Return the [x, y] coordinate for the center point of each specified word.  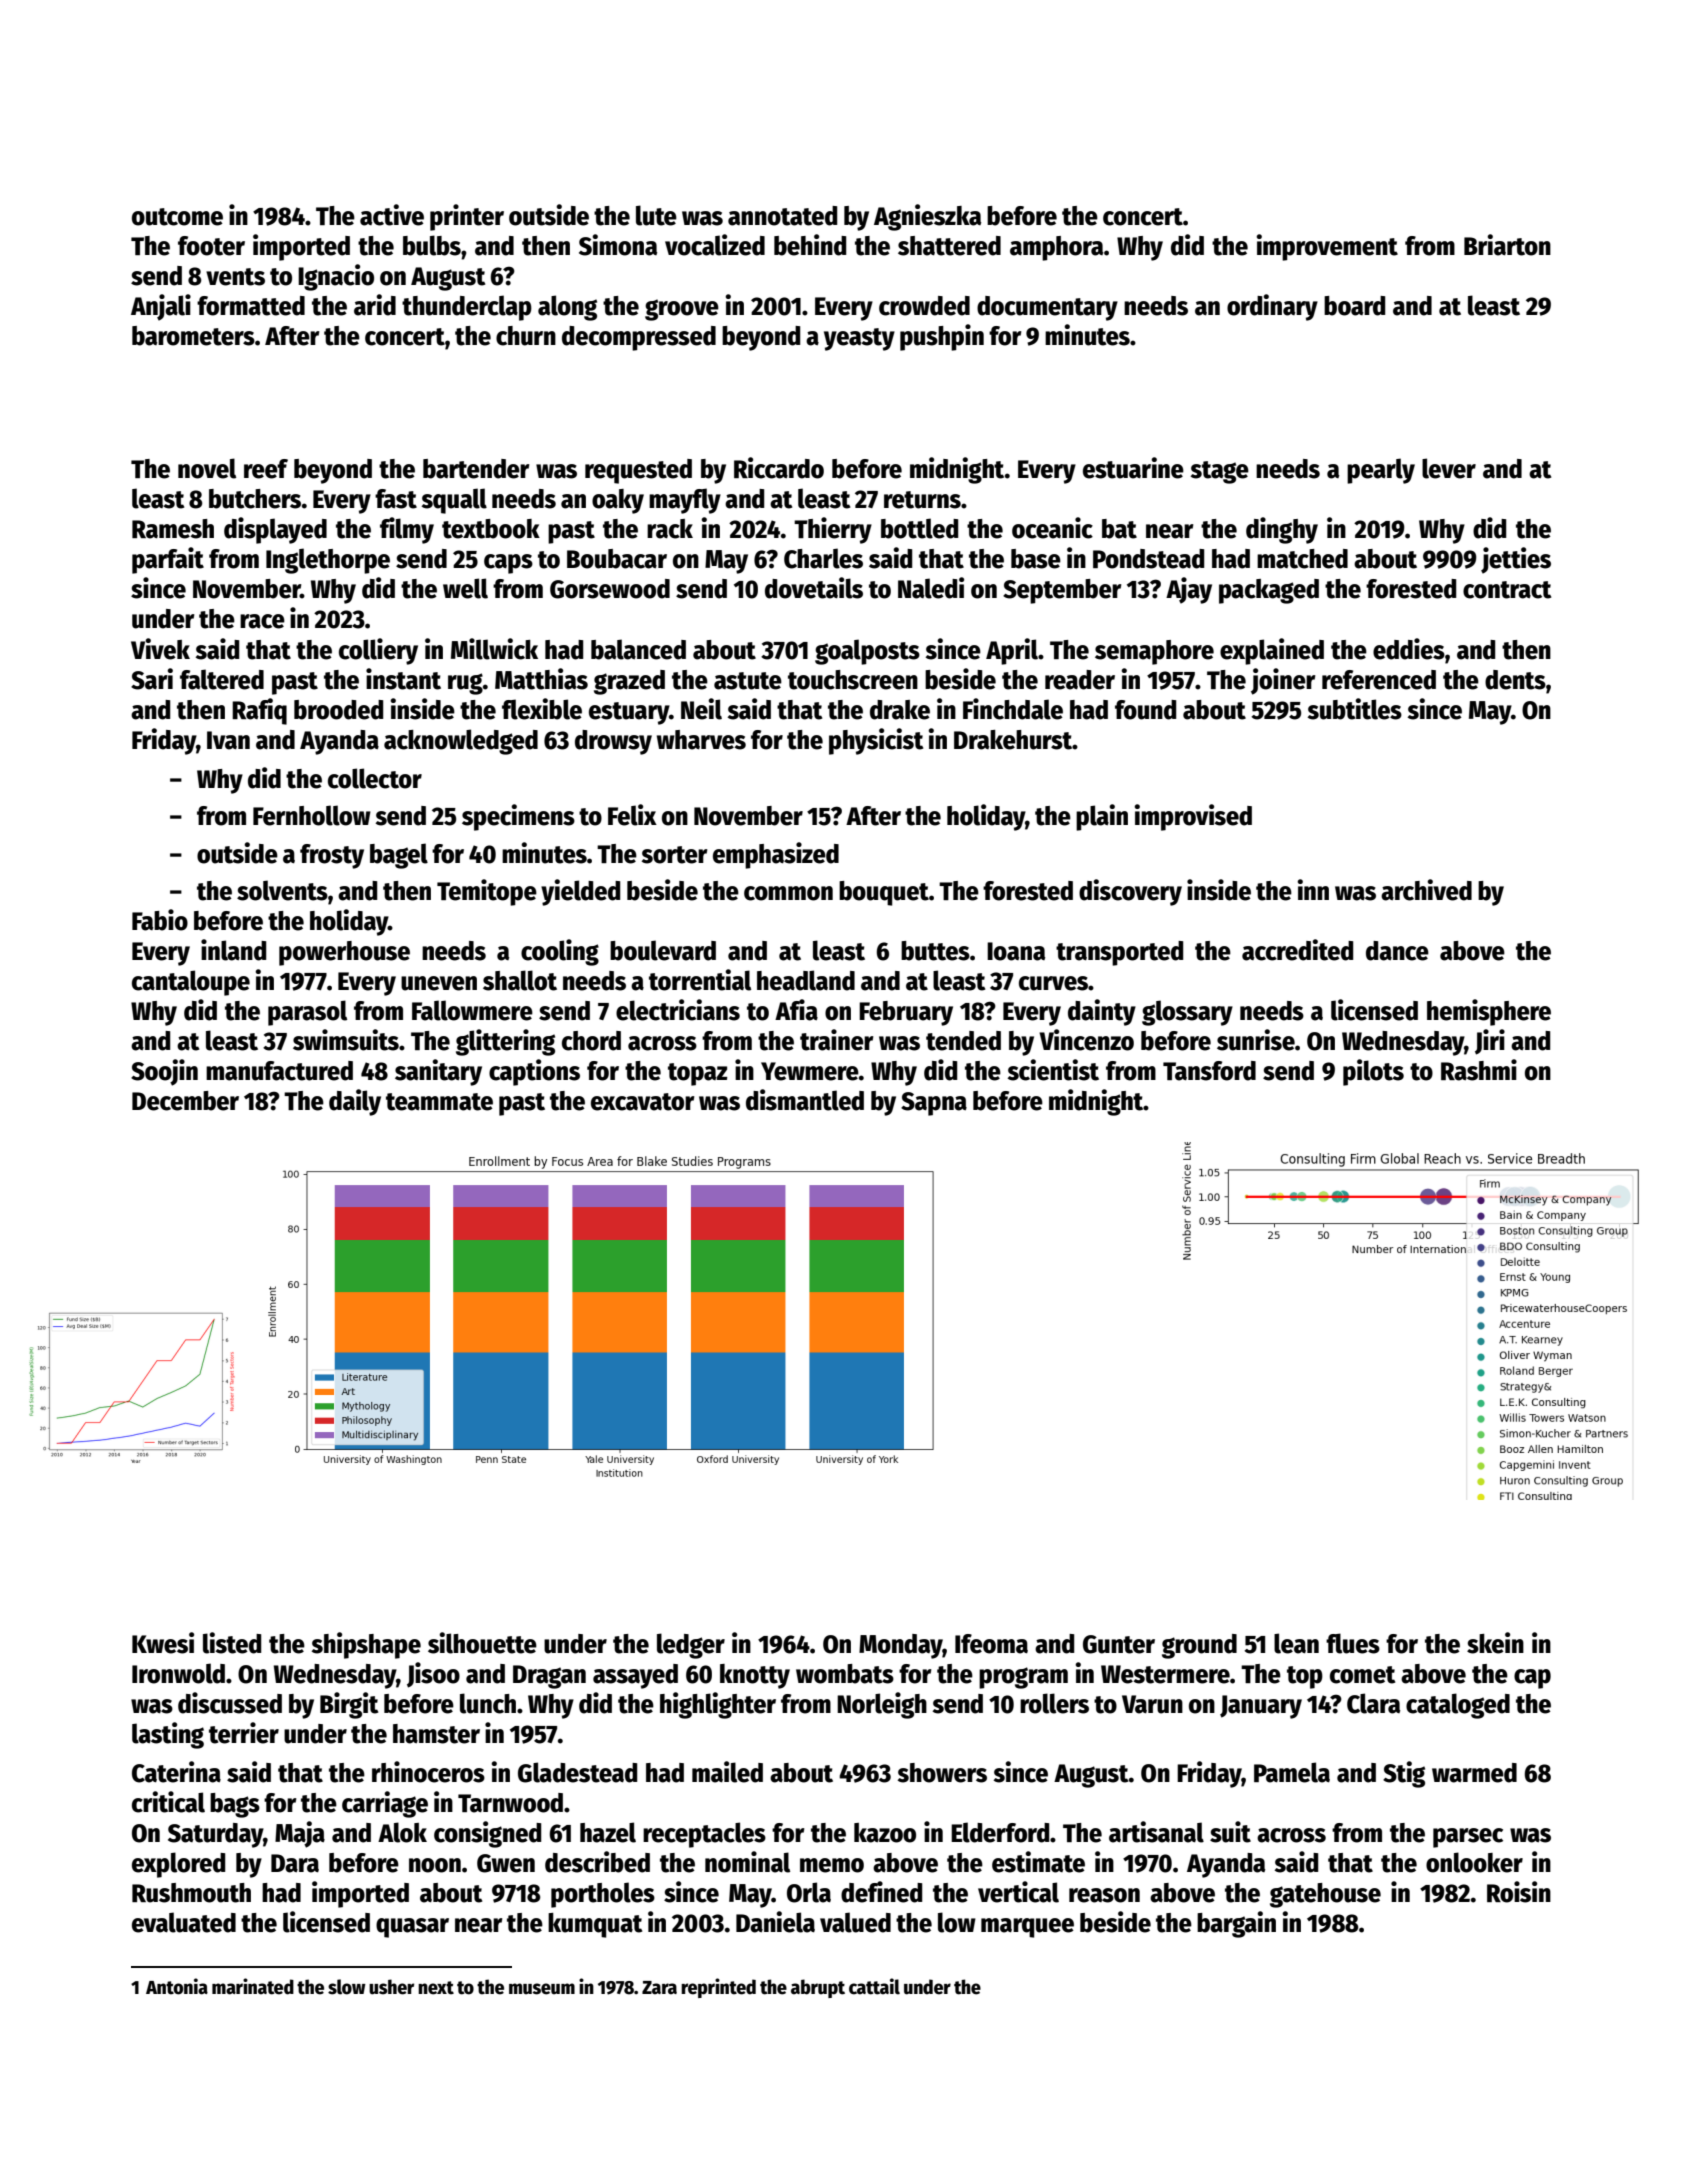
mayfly [685, 501]
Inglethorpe [328, 561]
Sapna [934, 1104]
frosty [332, 856]
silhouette [482, 1643]
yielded [580, 892]
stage [1220, 472]
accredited [1297, 950]
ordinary [1272, 307]
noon [435, 1865]
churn [526, 336]
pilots [1373, 1072]
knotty [755, 1676]
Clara [1373, 1703]
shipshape [366, 1645]
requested [638, 471]
